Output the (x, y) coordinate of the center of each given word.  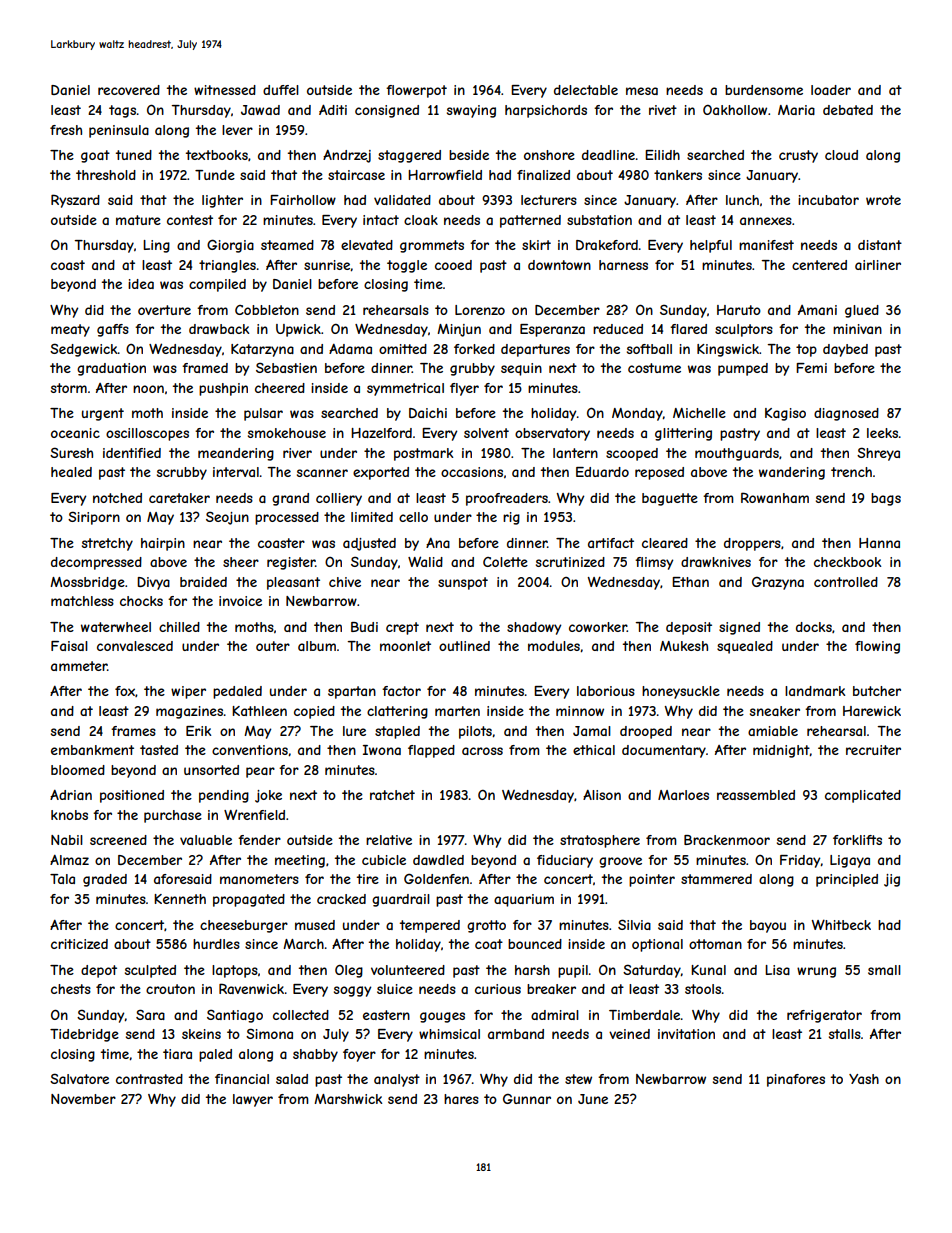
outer (273, 646)
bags (886, 499)
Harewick (872, 711)
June (593, 1099)
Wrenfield (254, 814)
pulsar (263, 414)
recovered (129, 90)
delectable (586, 90)
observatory (552, 434)
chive (345, 582)
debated (848, 110)
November (83, 1099)
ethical (594, 750)
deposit (689, 628)
